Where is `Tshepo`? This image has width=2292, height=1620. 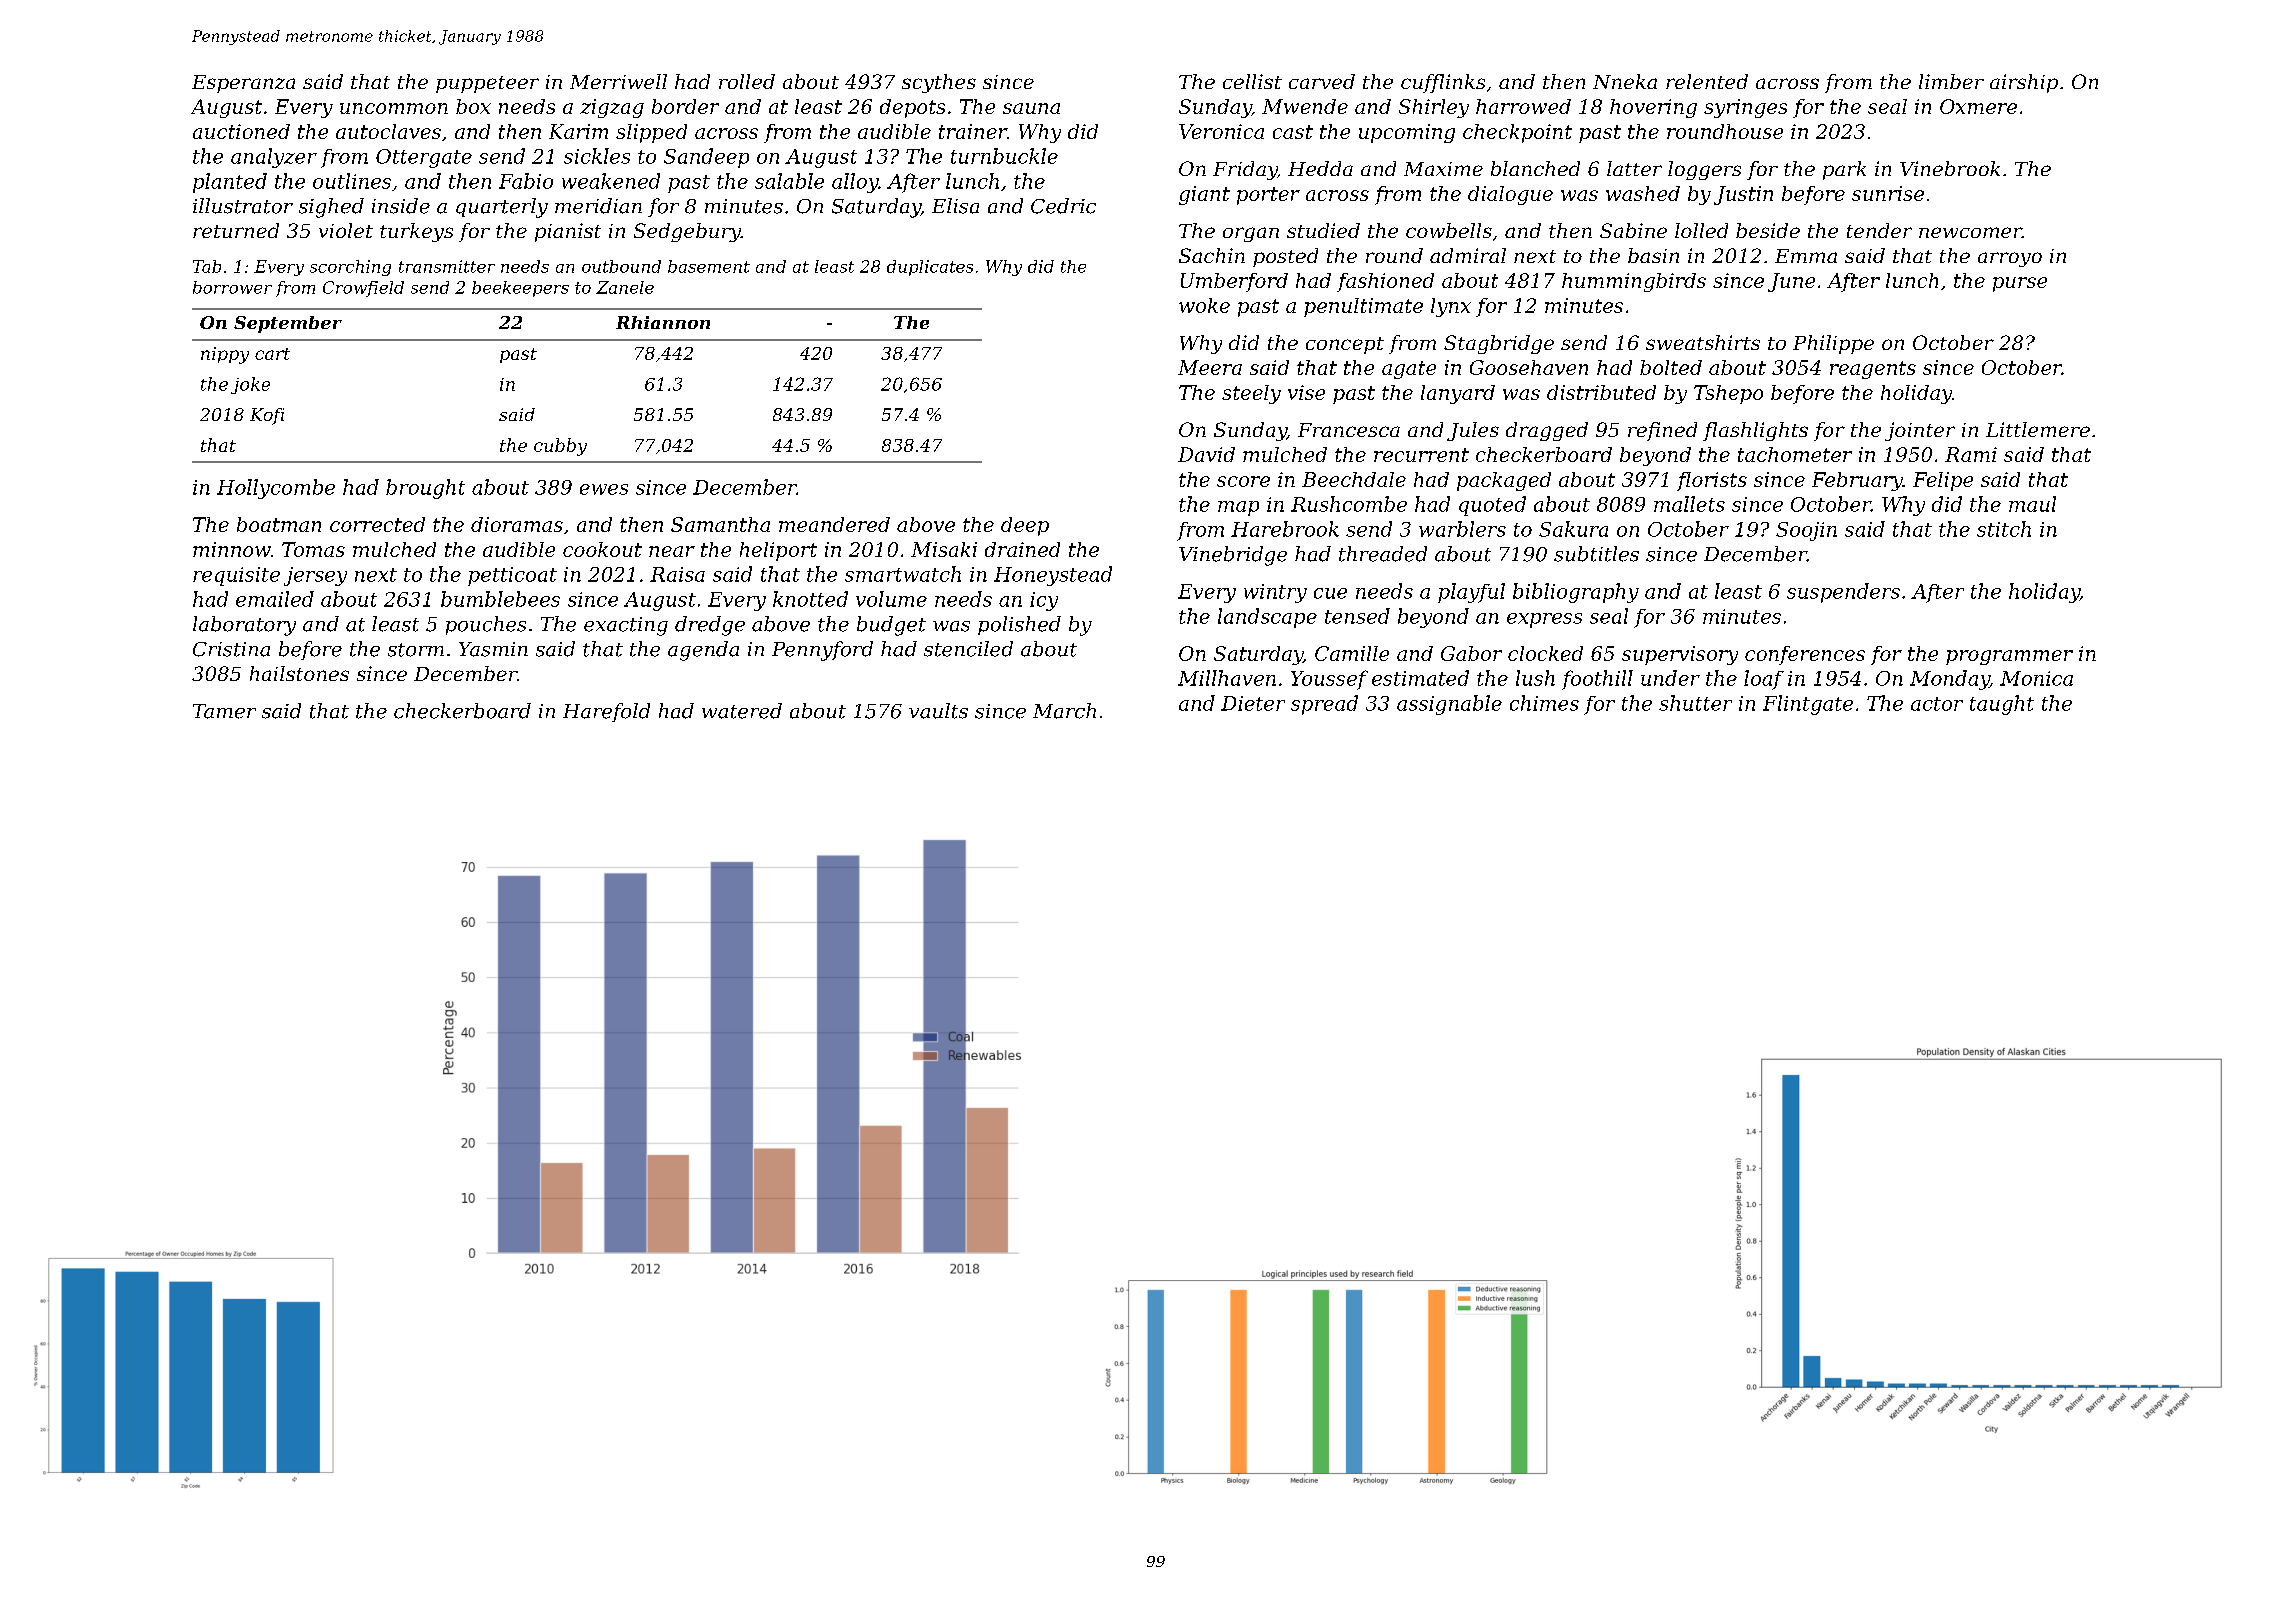
Tshepo is located at coordinates (1728, 394).
